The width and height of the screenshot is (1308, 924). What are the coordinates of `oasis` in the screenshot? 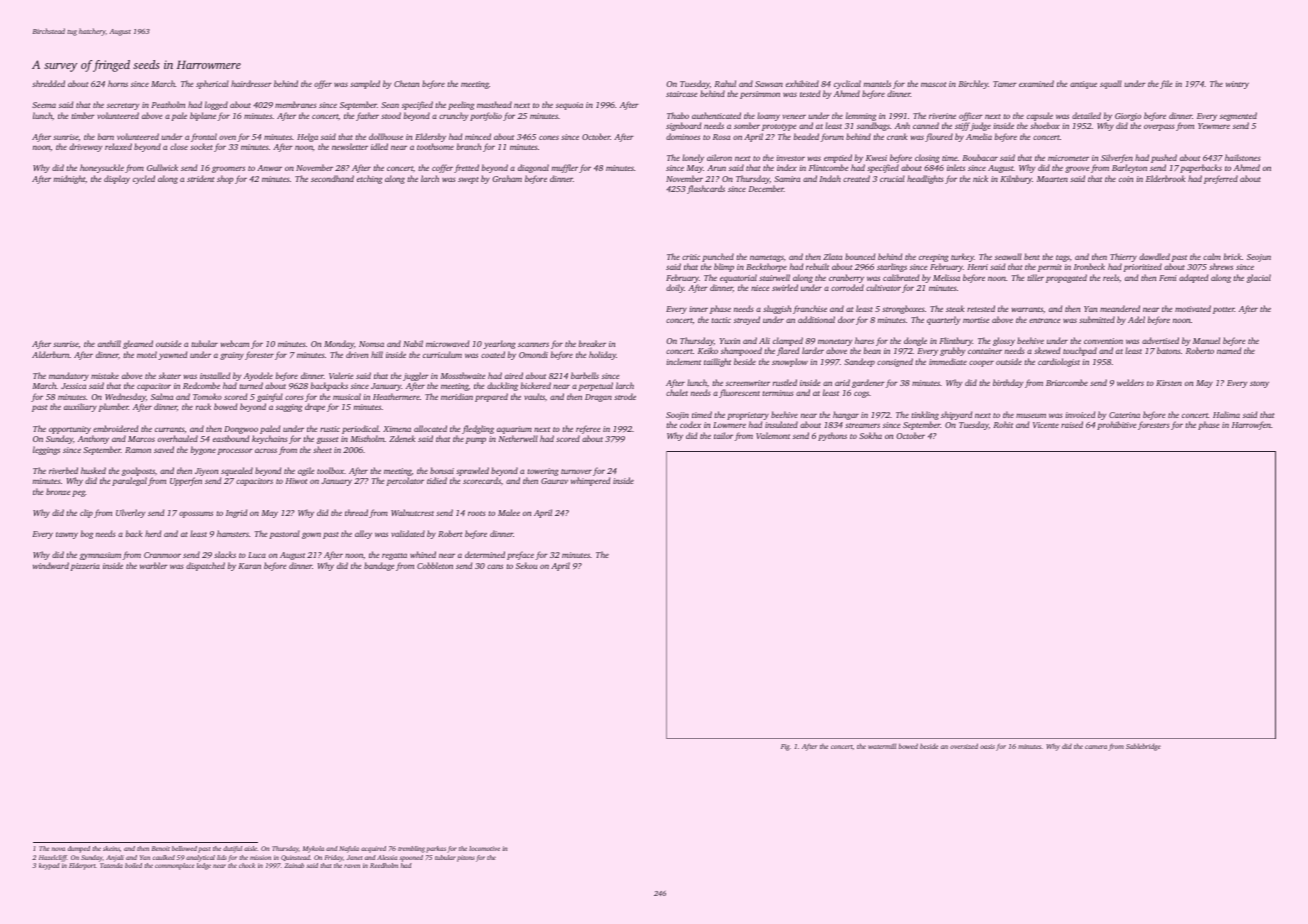 It's located at (987, 746).
